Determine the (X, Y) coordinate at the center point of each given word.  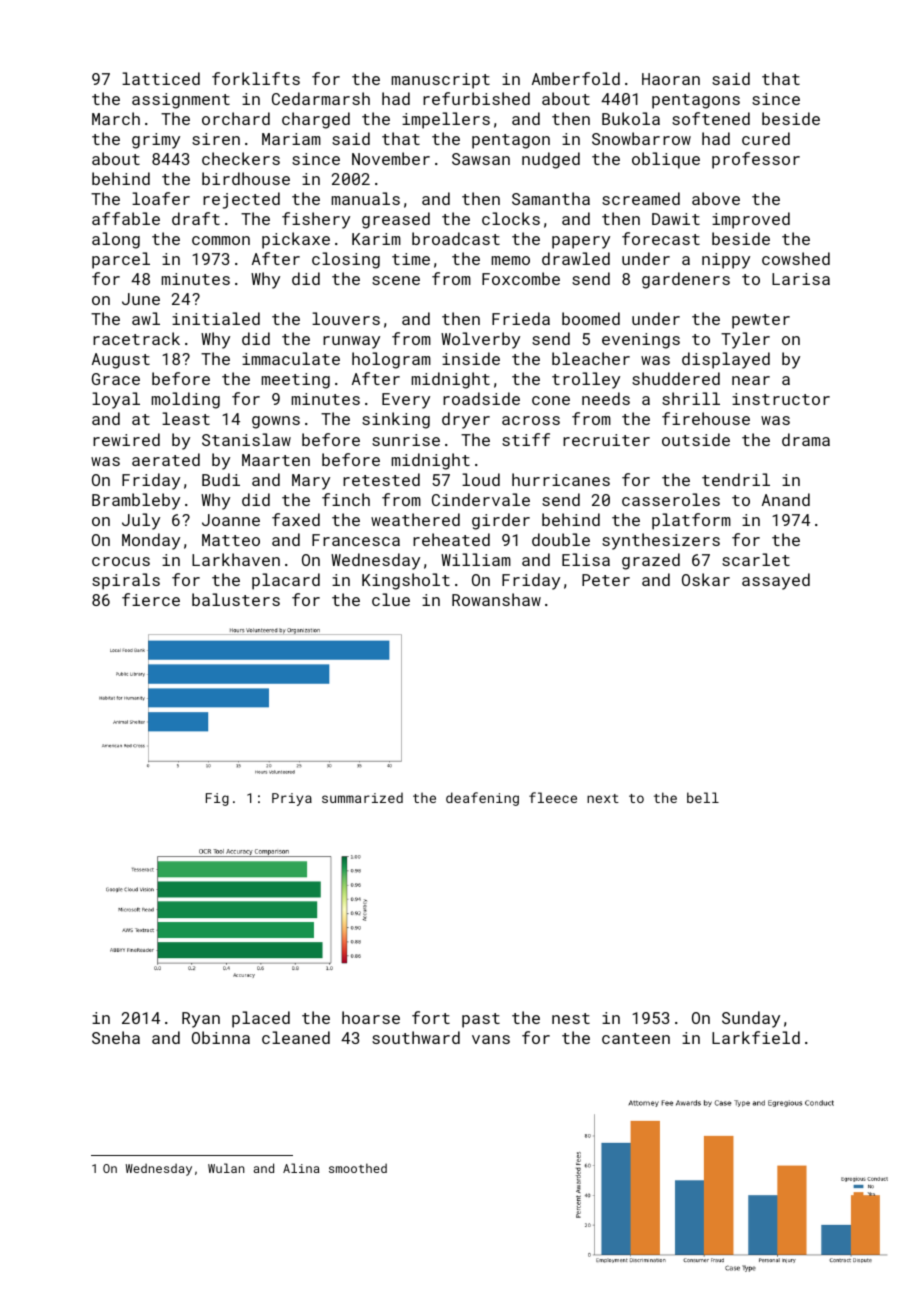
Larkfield (756, 1037)
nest (571, 1018)
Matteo (231, 540)
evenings (641, 341)
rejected (241, 200)
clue (391, 599)
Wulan (226, 1168)
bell (703, 797)
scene (396, 280)
